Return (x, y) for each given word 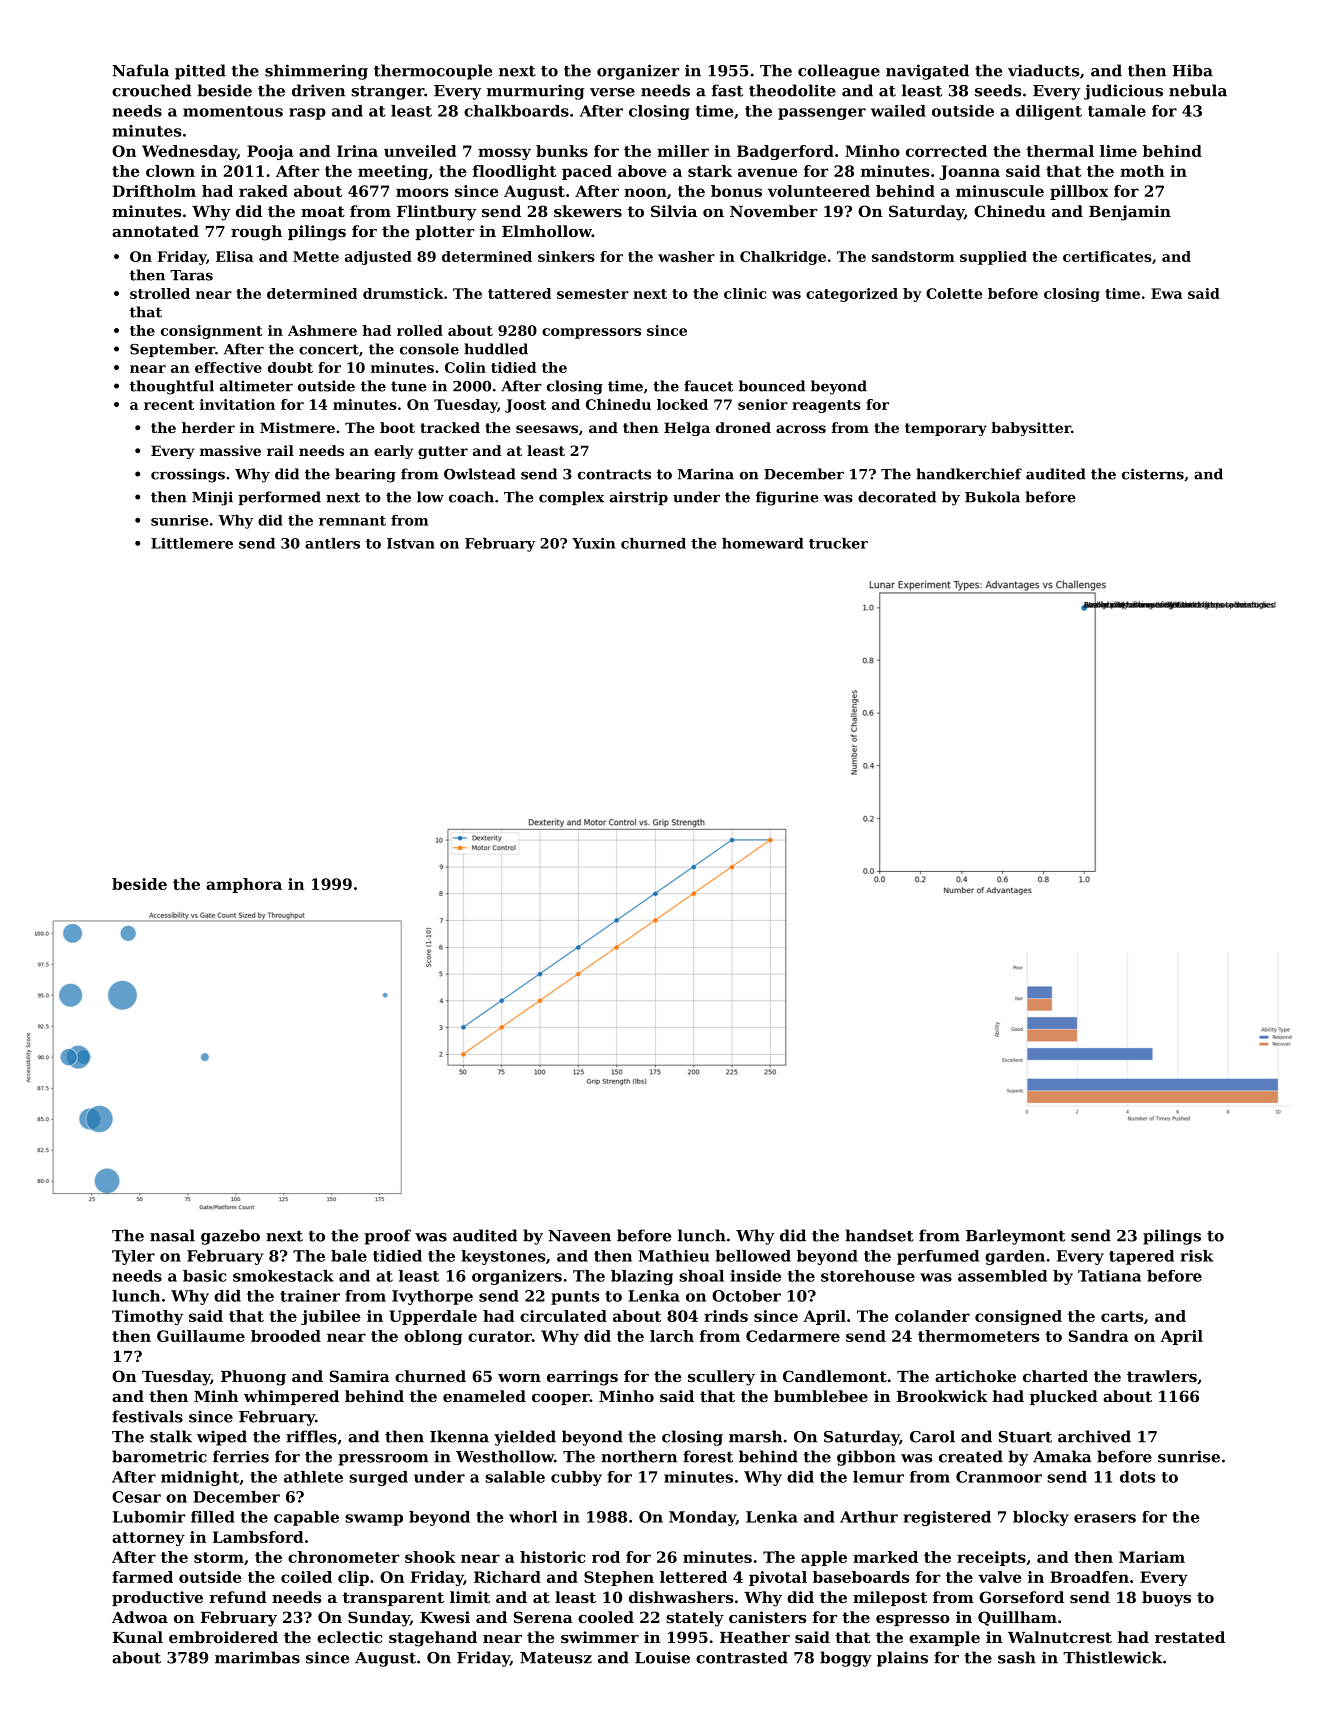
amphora (244, 885)
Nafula (140, 70)
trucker (838, 543)
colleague (839, 72)
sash (1017, 1657)
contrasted (742, 1657)
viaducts (1043, 70)
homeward (763, 543)
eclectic (349, 1637)
